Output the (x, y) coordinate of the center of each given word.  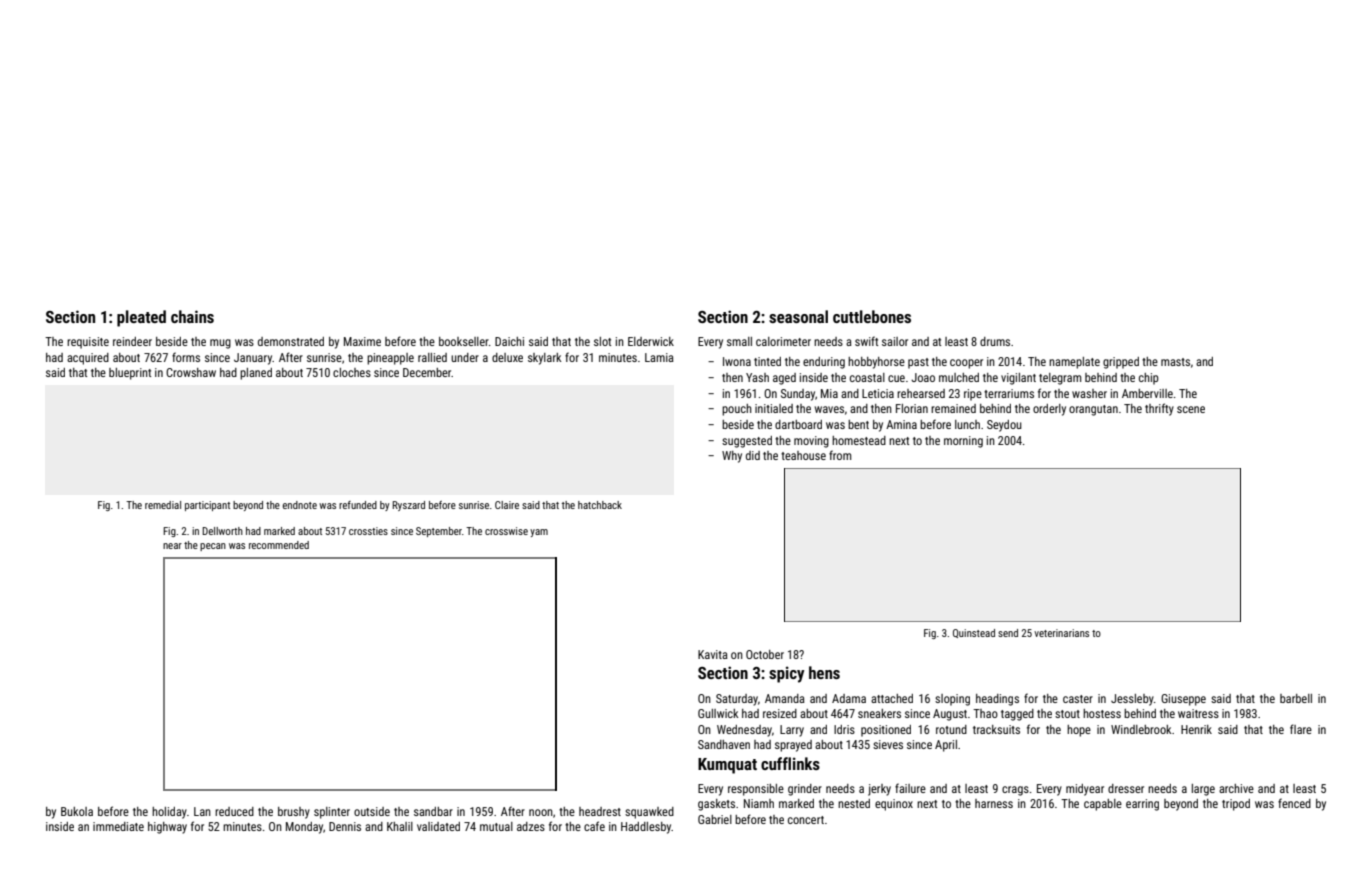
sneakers (879, 713)
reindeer (132, 341)
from (840, 455)
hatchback (600, 505)
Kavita (713, 654)
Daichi (509, 341)
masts (1175, 362)
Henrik (1196, 729)
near (172, 546)
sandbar (433, 811)
